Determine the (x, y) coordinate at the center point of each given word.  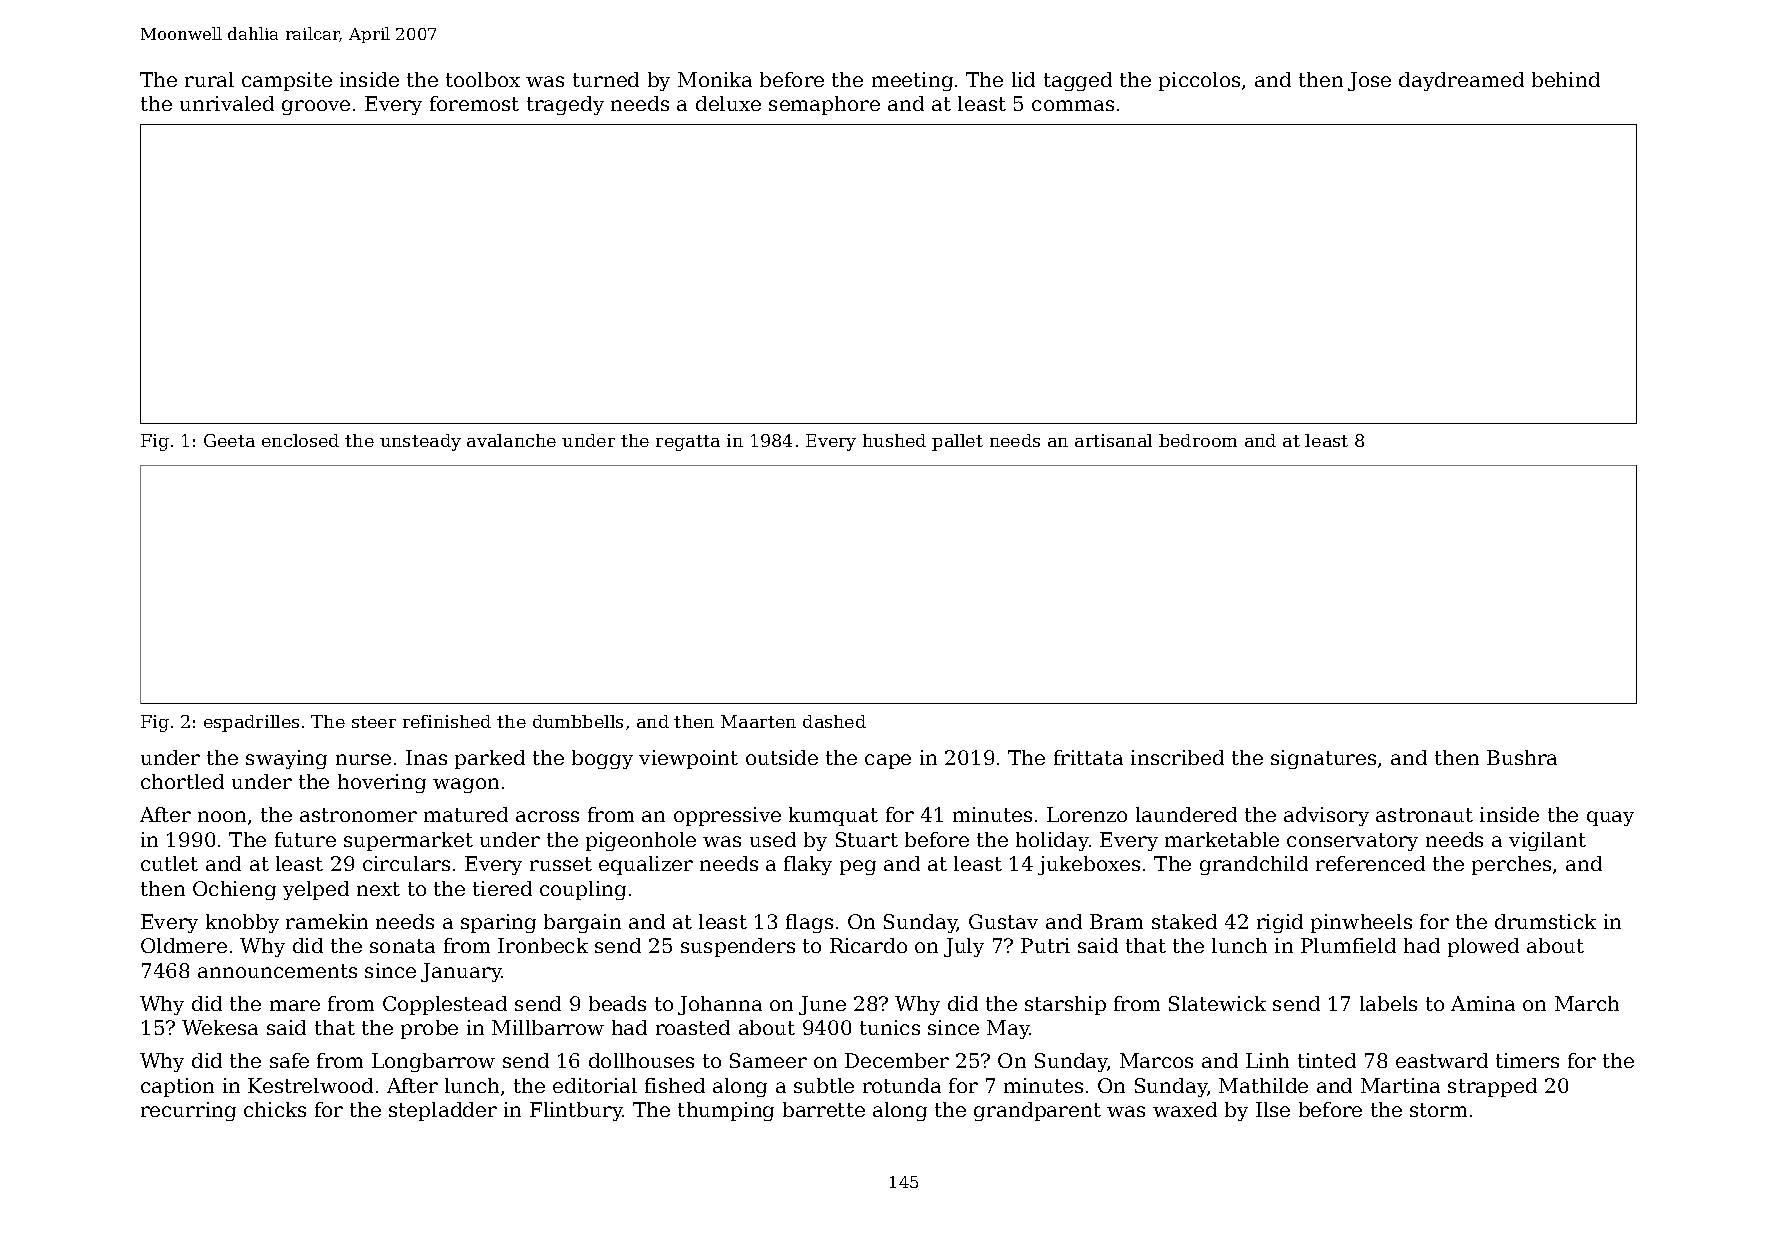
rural (209, 79)
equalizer (646, 865)
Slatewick (1217, 1003)
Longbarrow (433, 1062)
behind (1566, 79)
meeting (912, 81)
